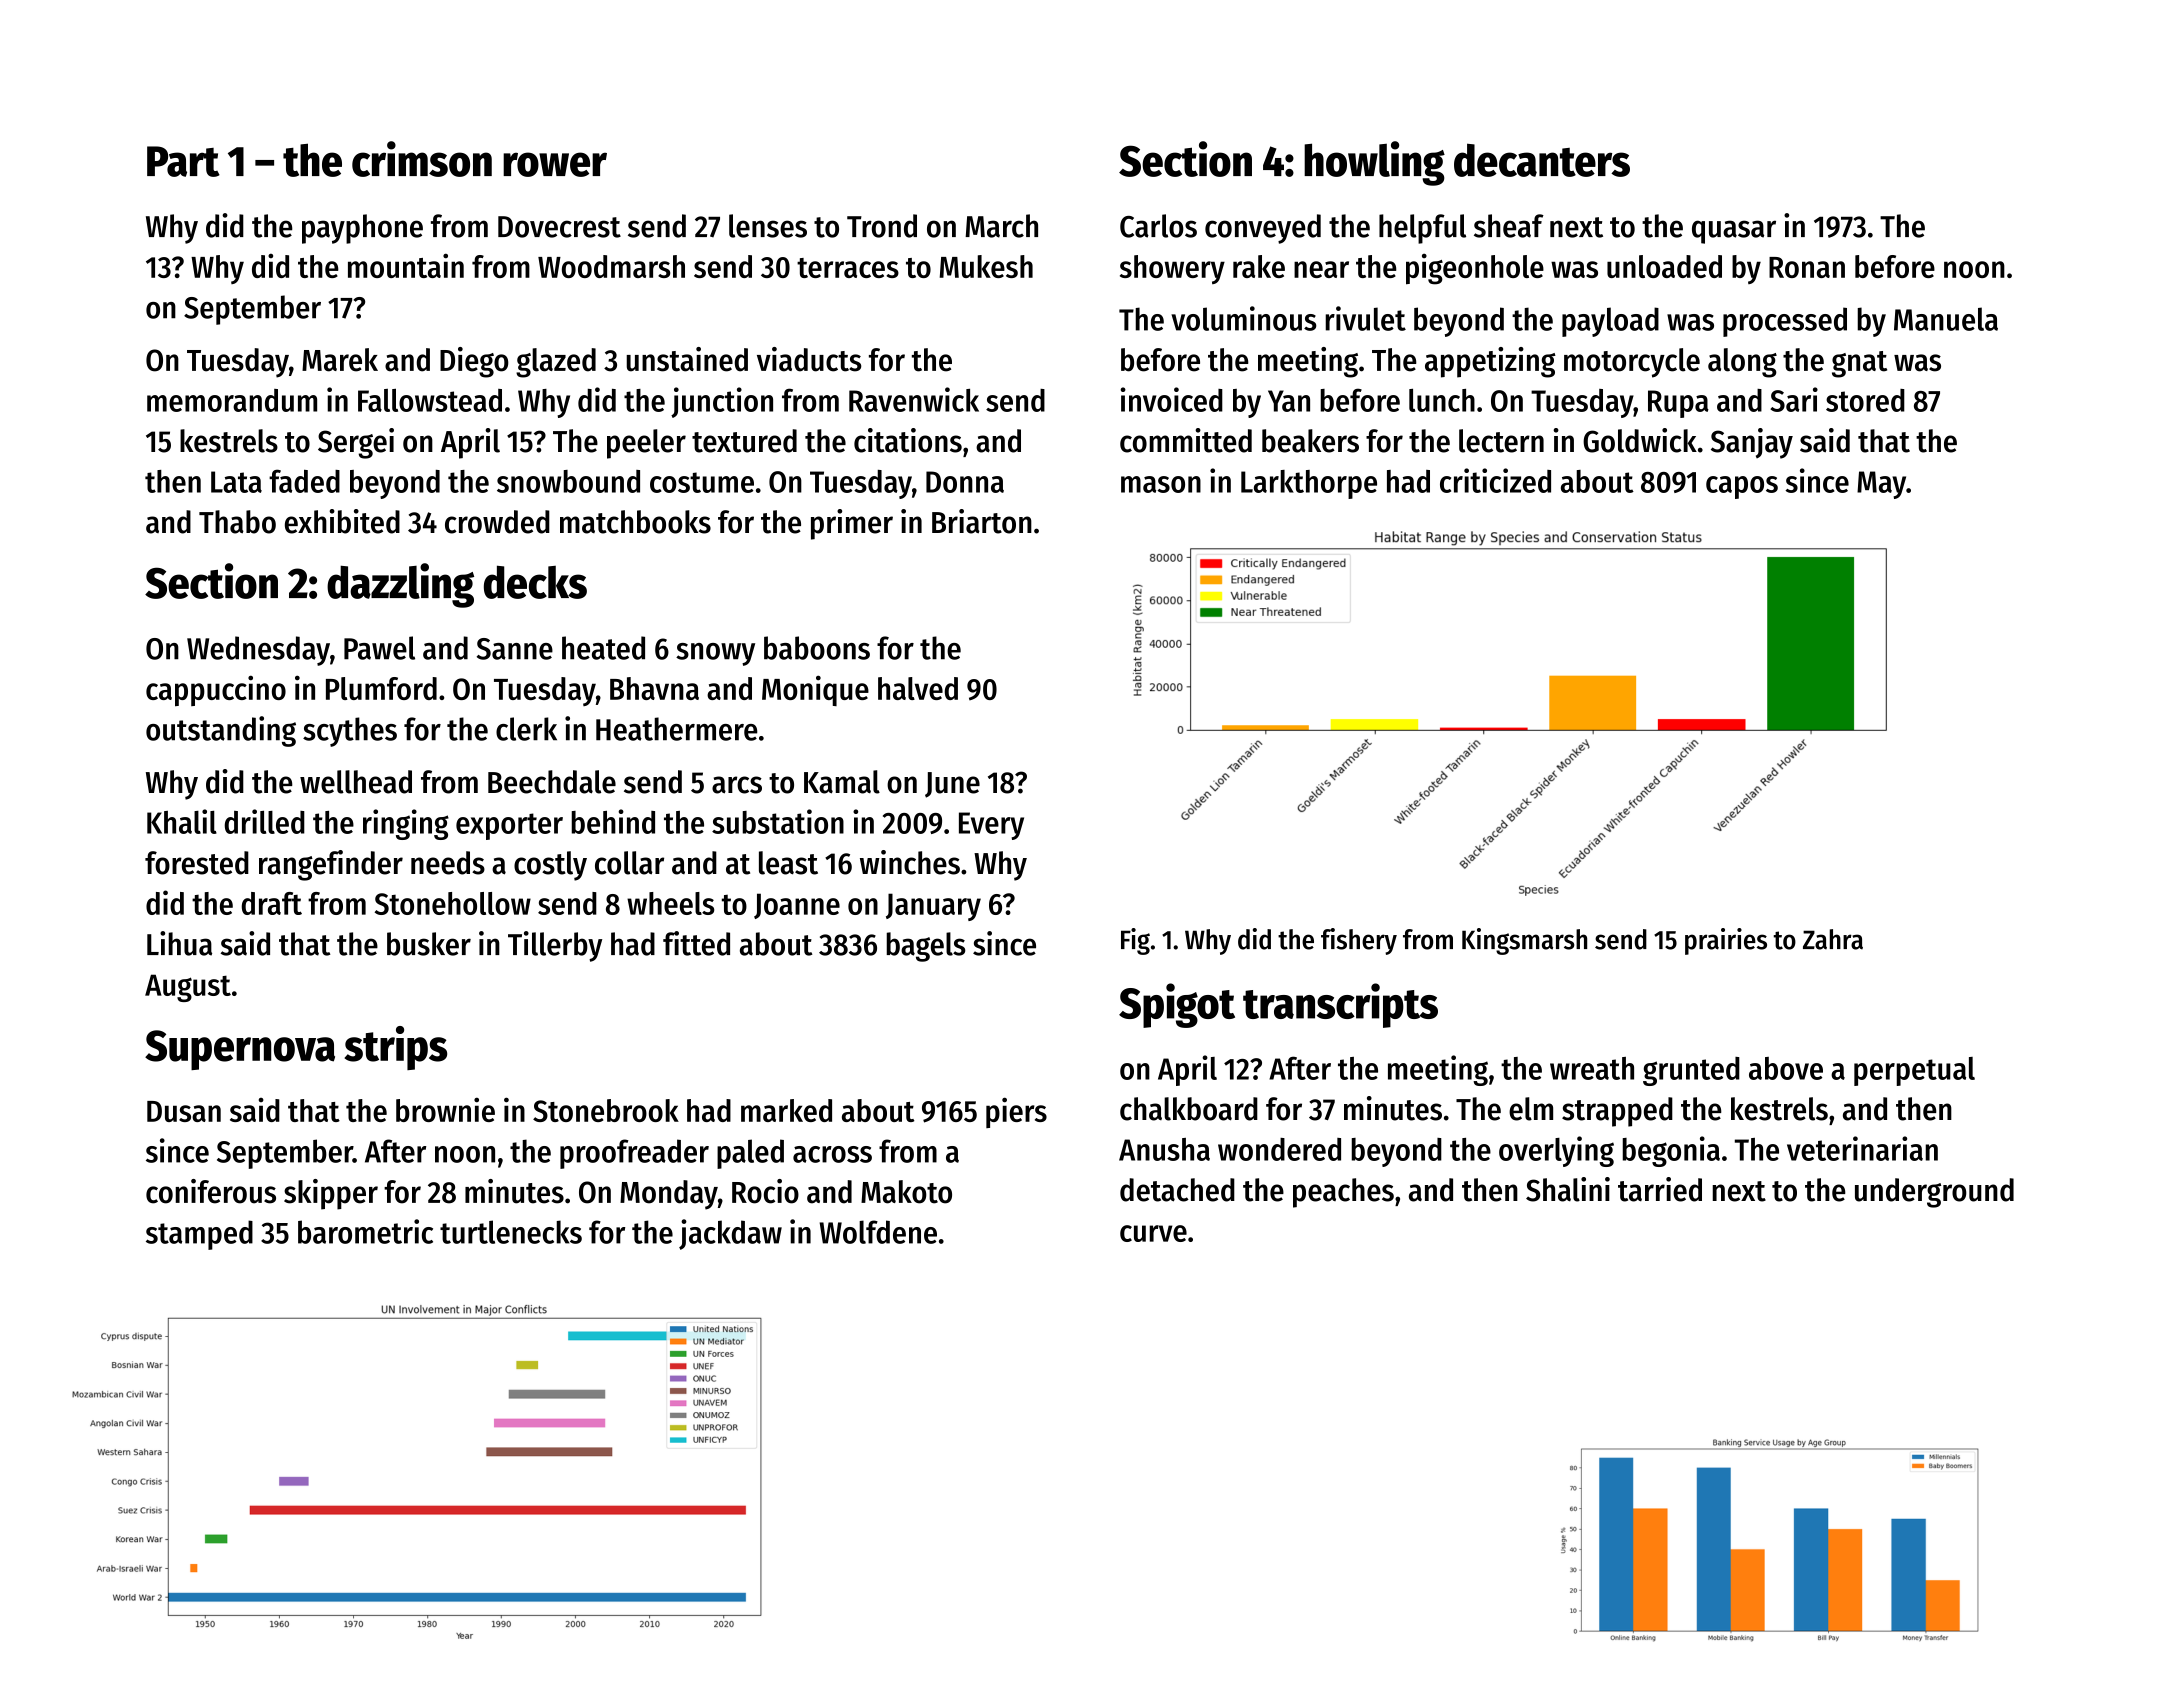 The height and width of the document is (1683, 2178). What do you see at coordinates (918, 688) in the document?
I see `halved` at bounding box center [918, 688].
